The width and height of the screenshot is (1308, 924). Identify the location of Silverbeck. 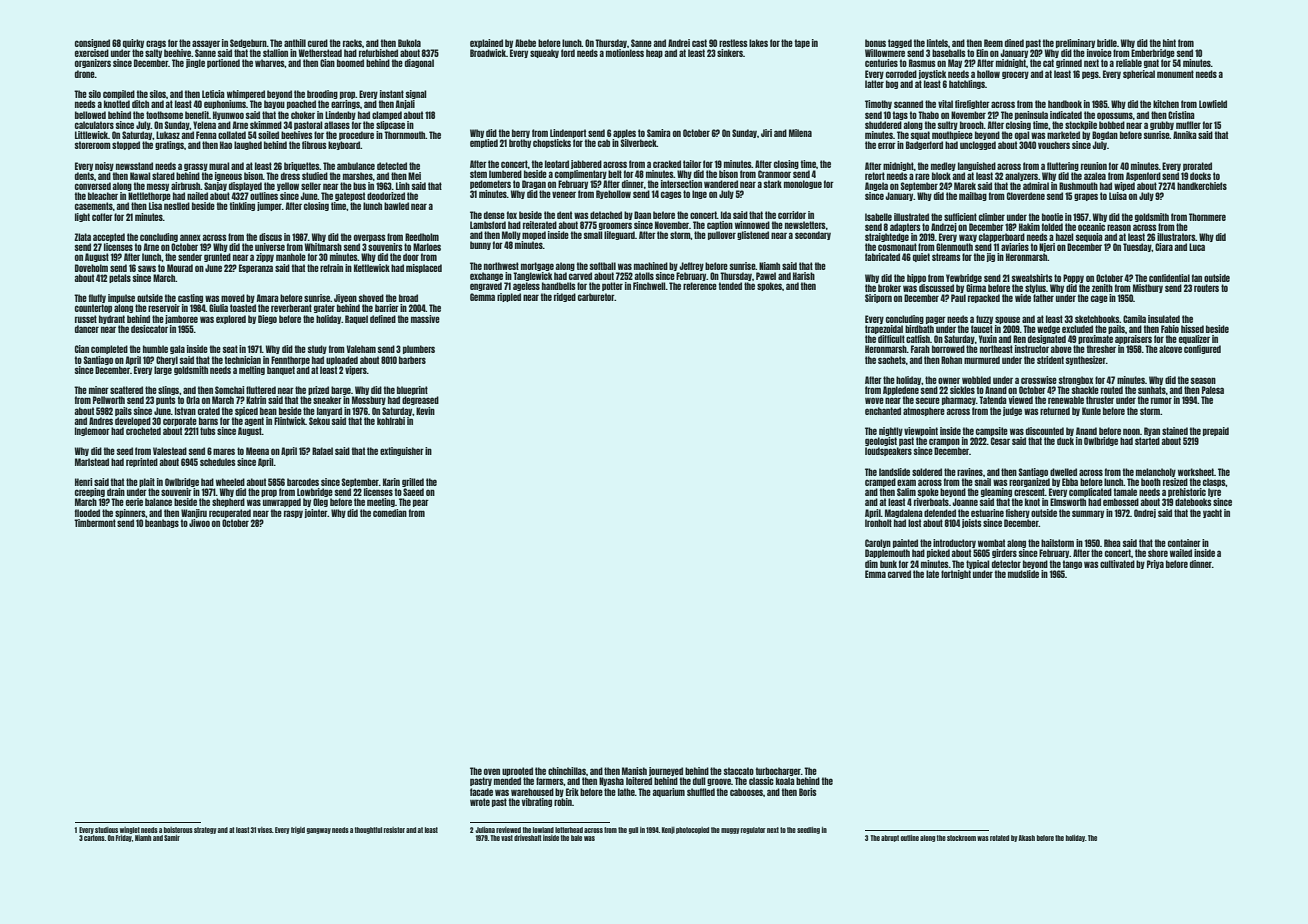
(639, 143).
